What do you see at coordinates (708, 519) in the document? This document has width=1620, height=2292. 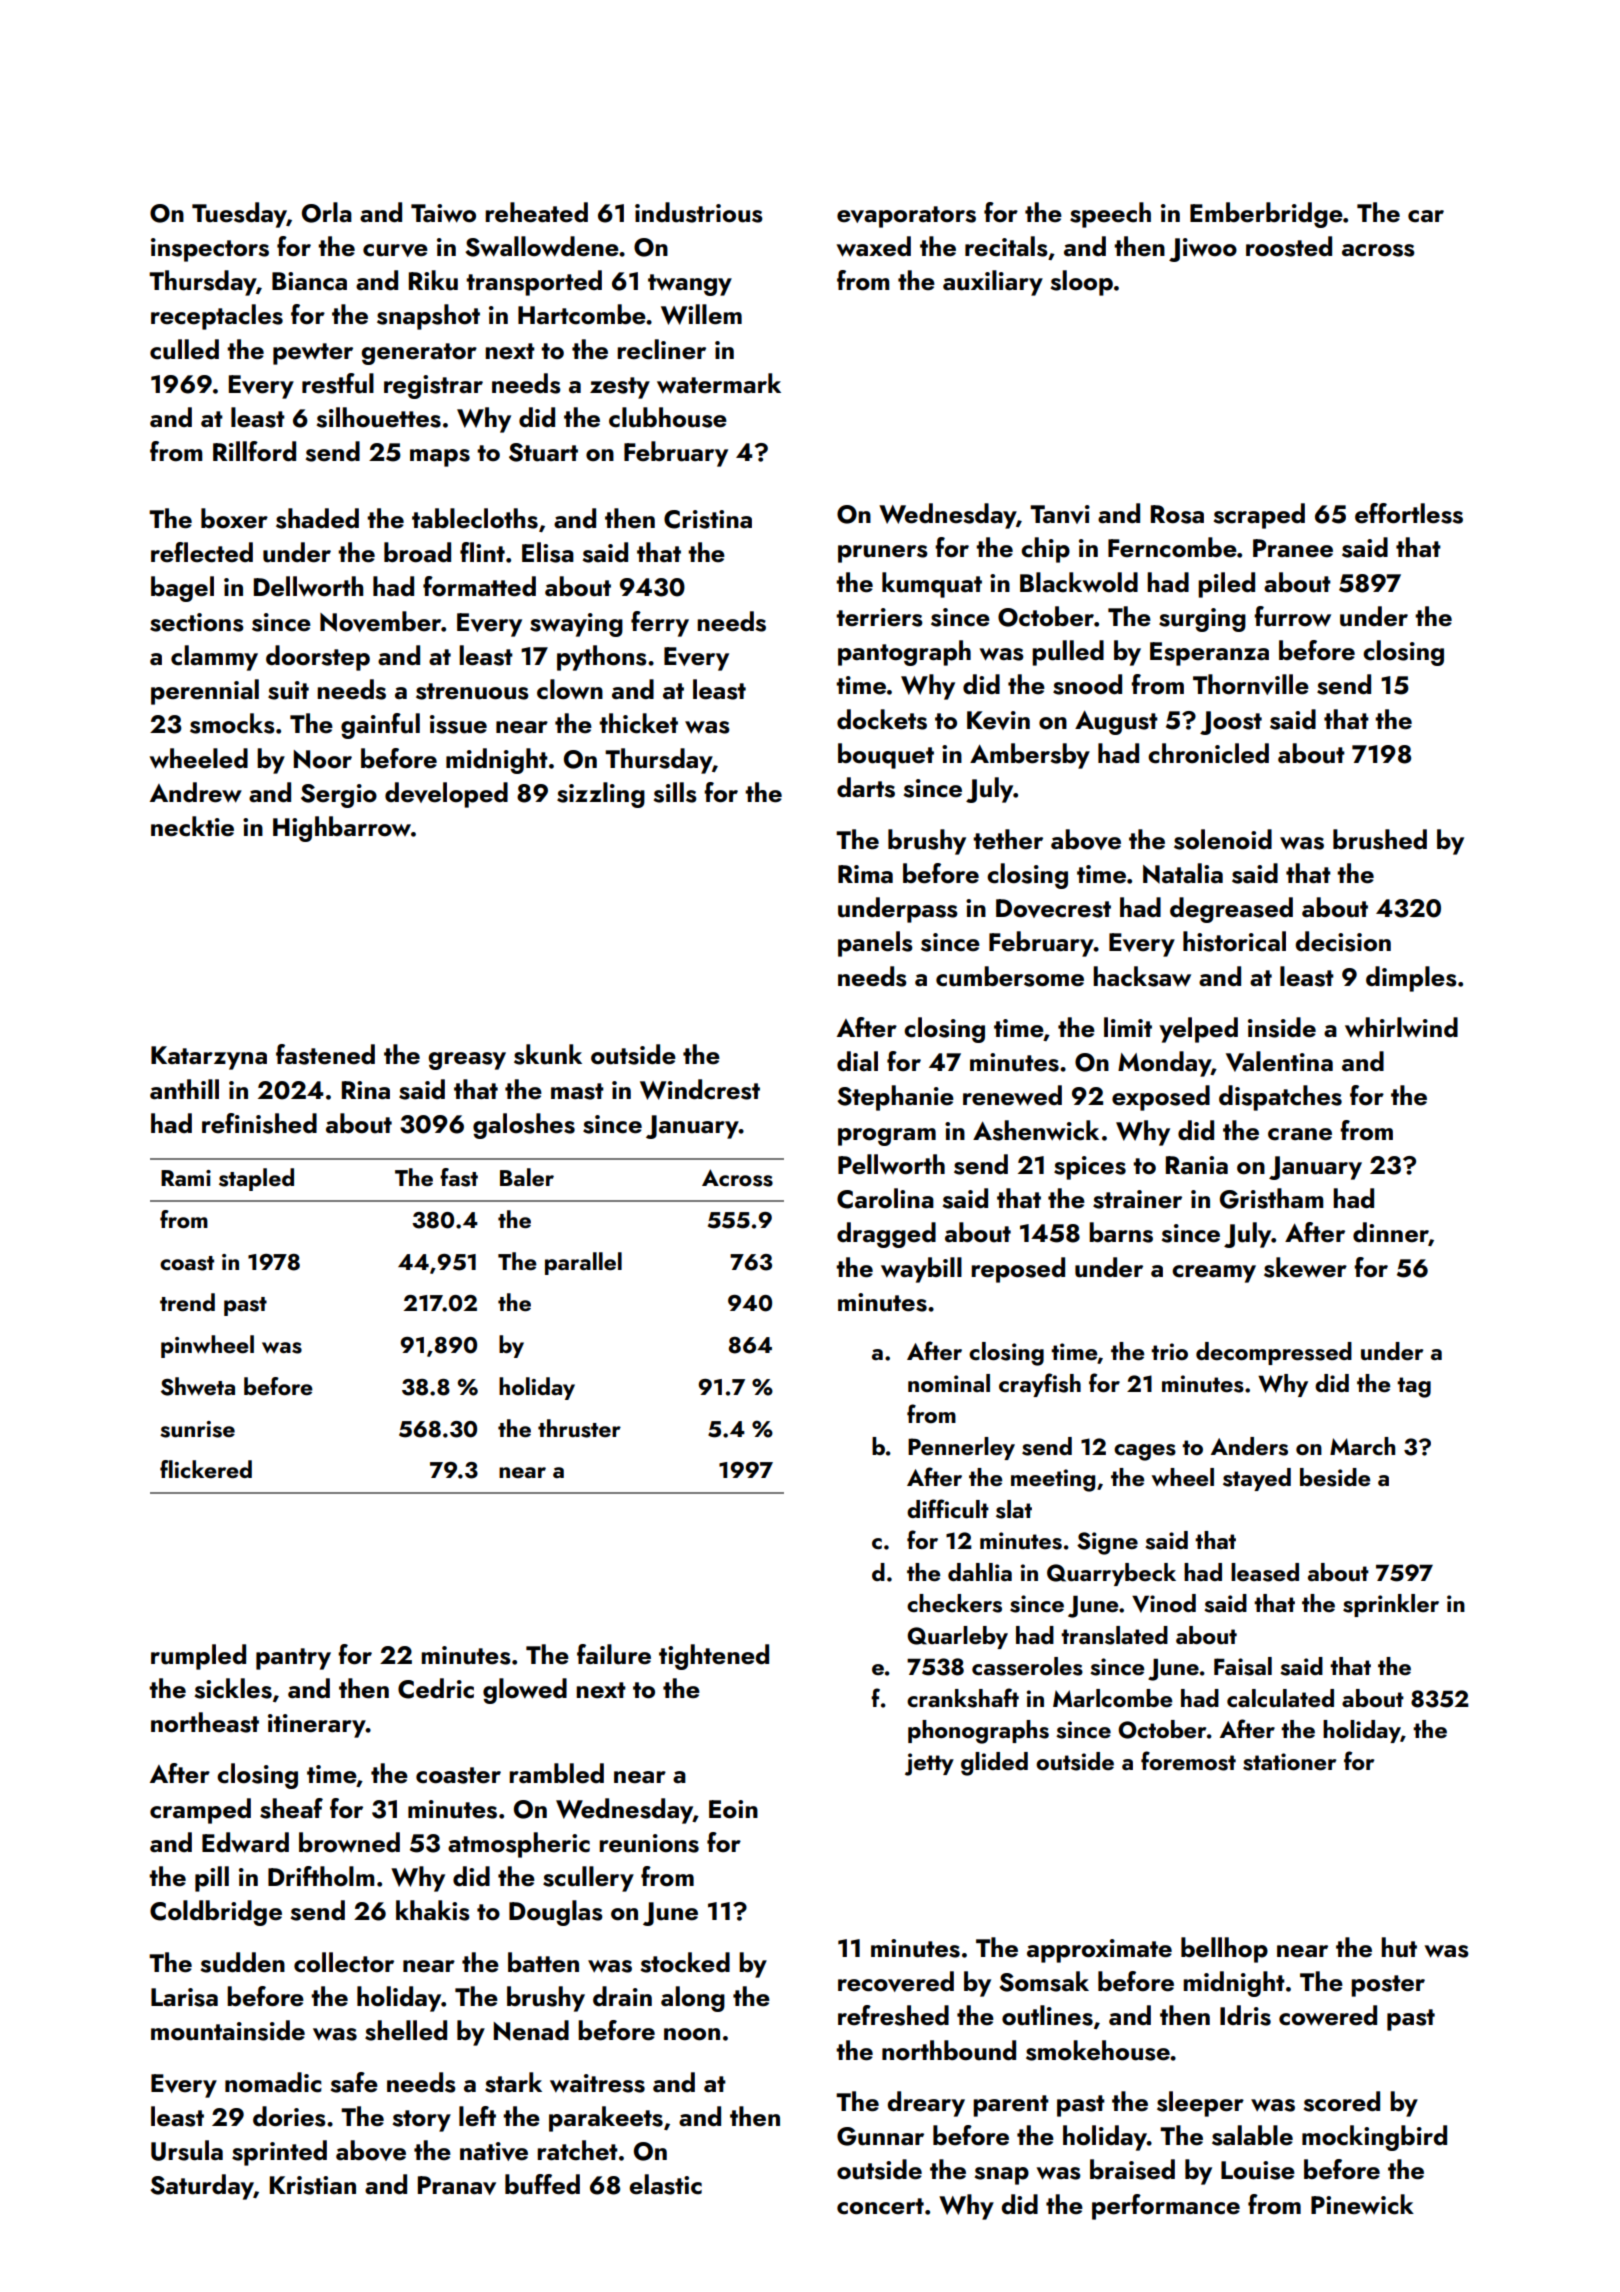 I see `Cristina` at bounding box center [708, 519].
